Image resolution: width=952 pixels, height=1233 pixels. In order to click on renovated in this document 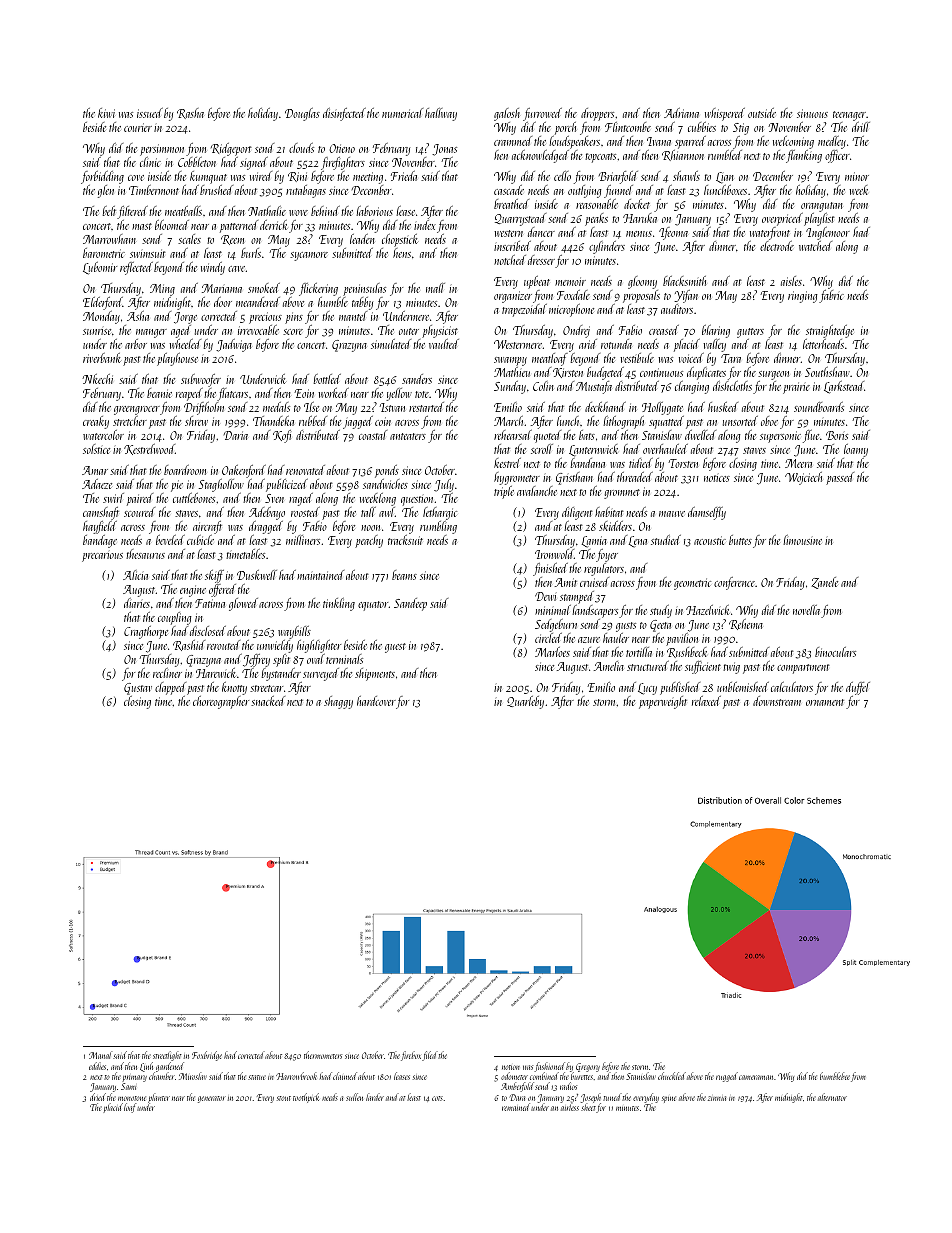, I will do `click(305, 470)`.
